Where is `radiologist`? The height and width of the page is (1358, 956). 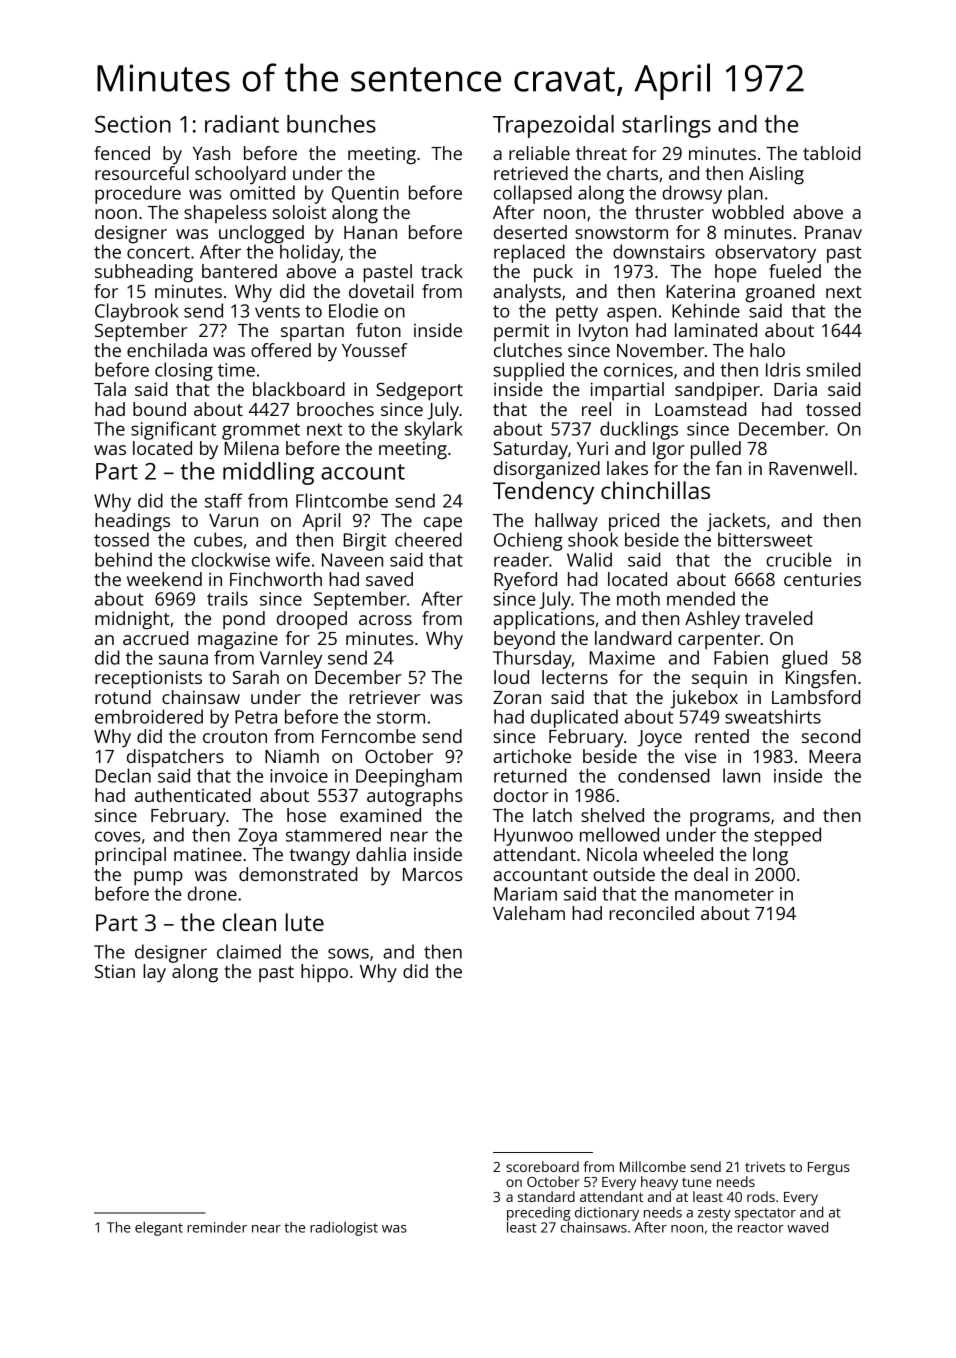
radiologist is located at coordinates (344, 1229).
